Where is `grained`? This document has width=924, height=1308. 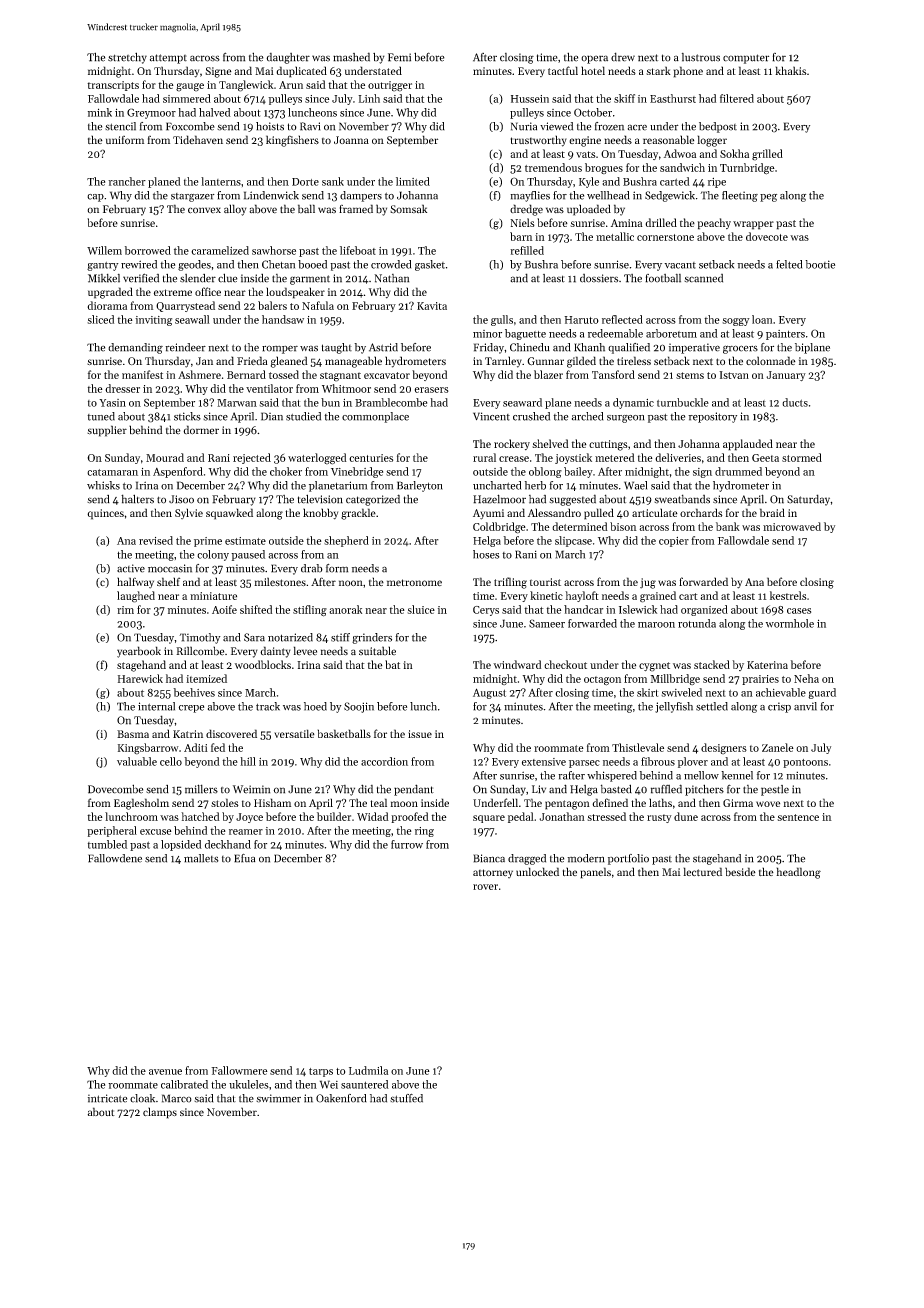
grained is located at coordinates (658, 597).
